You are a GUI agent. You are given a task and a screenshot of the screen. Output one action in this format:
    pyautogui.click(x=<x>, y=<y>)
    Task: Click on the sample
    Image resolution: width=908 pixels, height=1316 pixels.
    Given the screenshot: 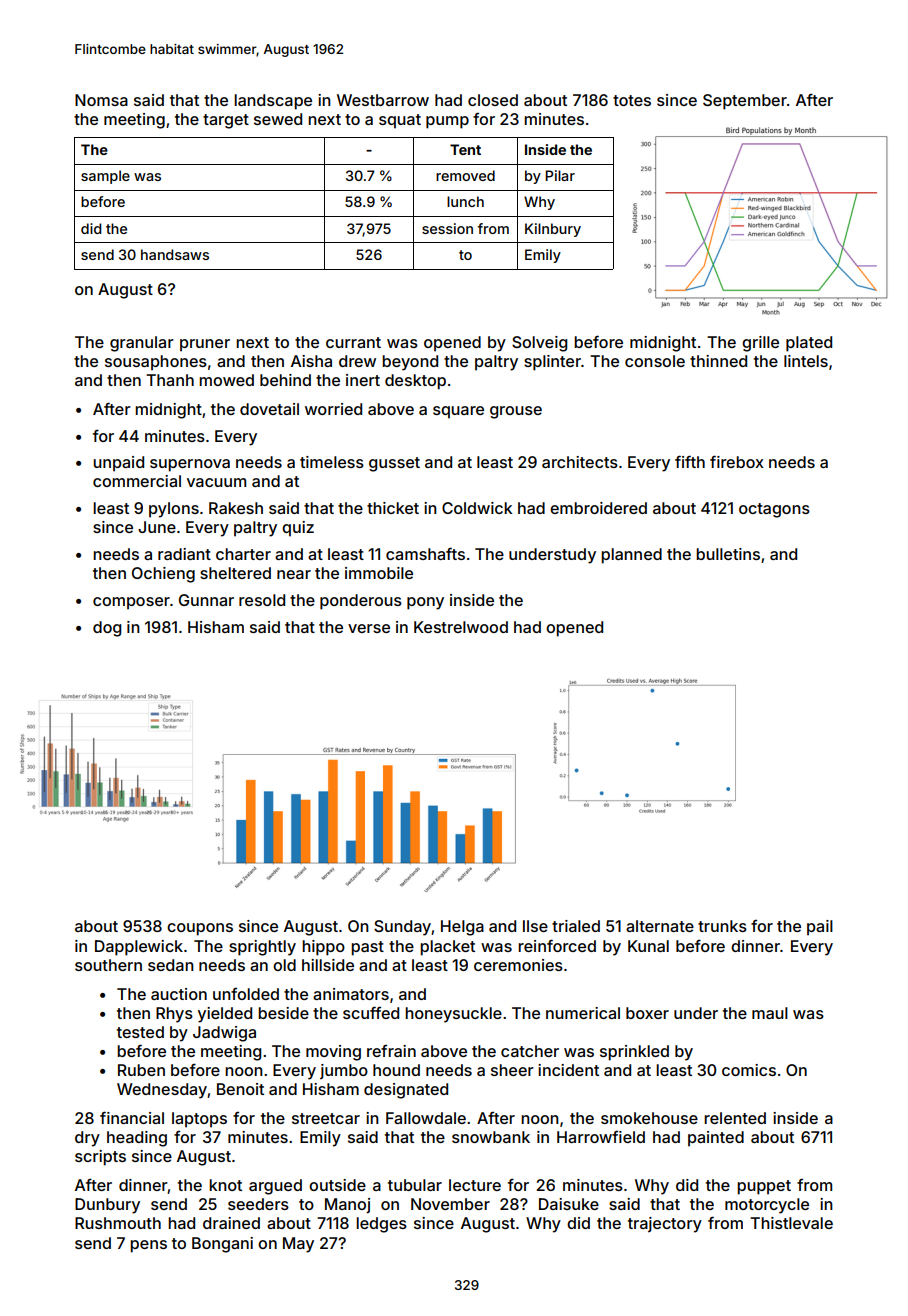 What is the action you would take?
    pyautogui.click(x=105, y=177)
